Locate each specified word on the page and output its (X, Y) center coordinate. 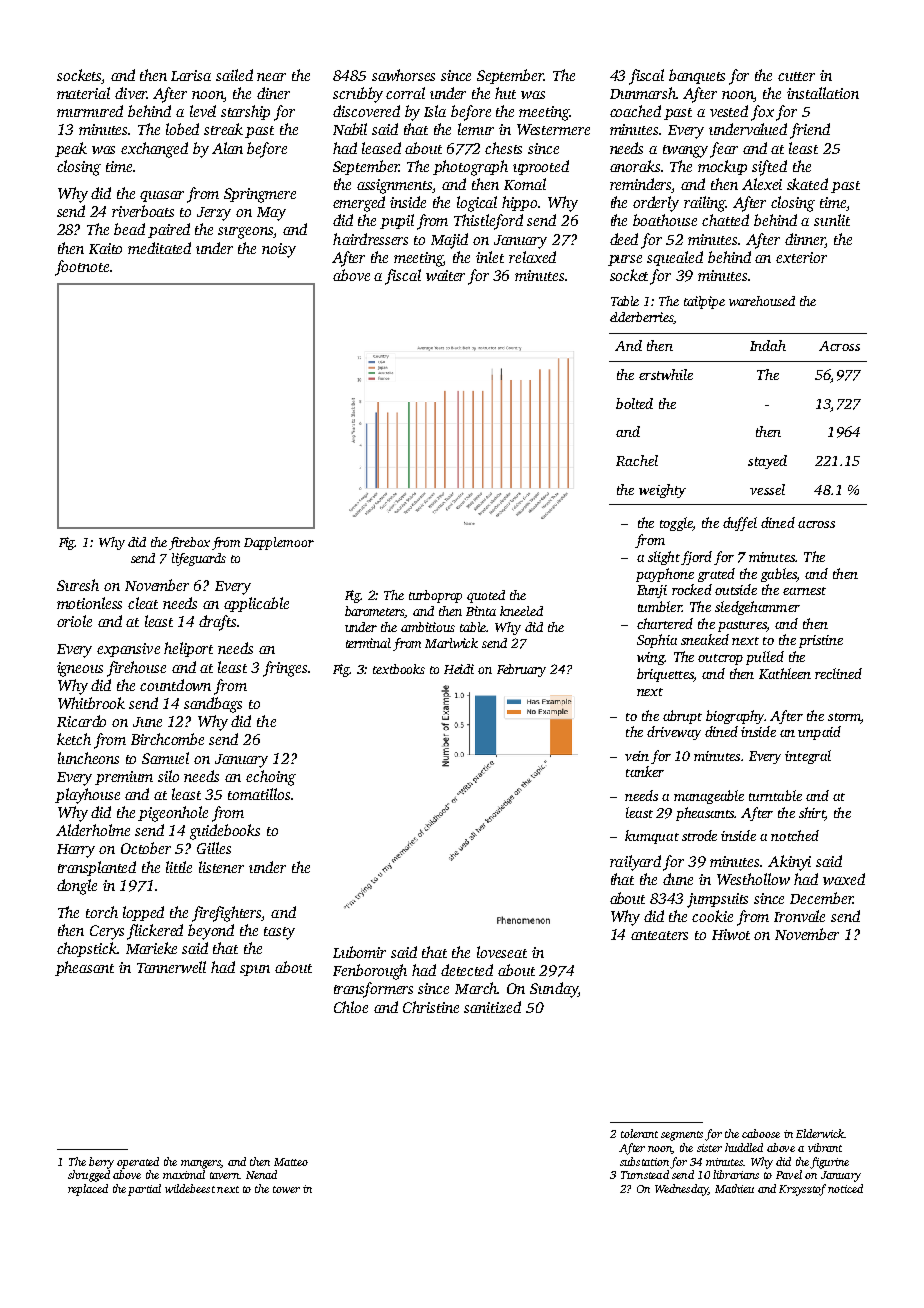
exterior (801, 257)
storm (844, 717)
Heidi (459, 669)
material (83, 93)
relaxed (532, 257)
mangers (201, 1164)
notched (795, 835)
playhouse (87, 796)
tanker (645, 771)
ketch (74, 739)
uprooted (541, 167)
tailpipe (704, 302)
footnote (82, 268)
